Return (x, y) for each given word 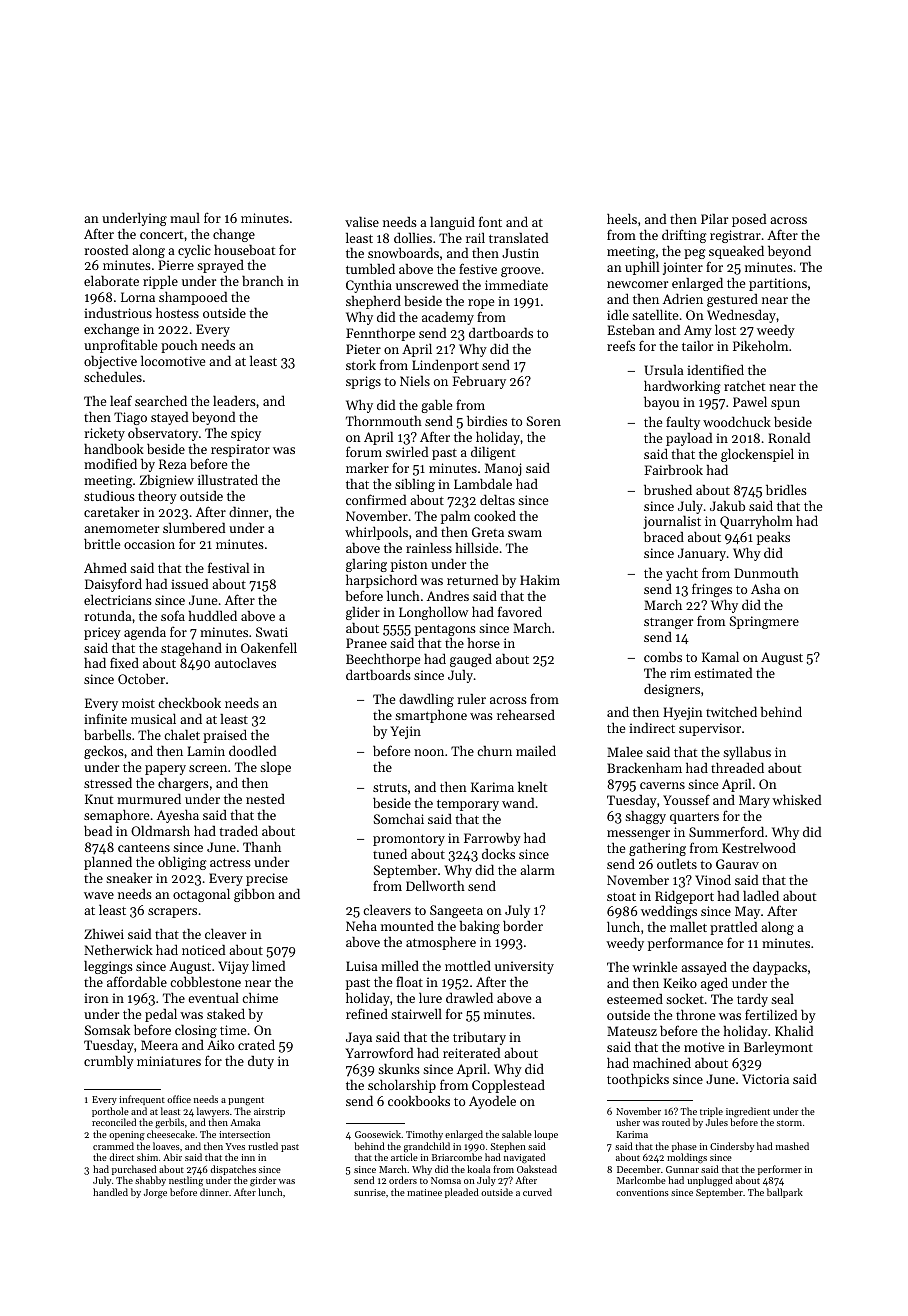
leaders (234, 400)
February (479, 382)
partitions (778, 284)
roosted (106, 250)
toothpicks (638, 1080)
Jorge (155, 1193)
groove (520, 272)
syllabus (747, 753)
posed (749, 220)
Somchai (399, 819)
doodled (252, 751)
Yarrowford (379, 1052)
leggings (108, 967)
